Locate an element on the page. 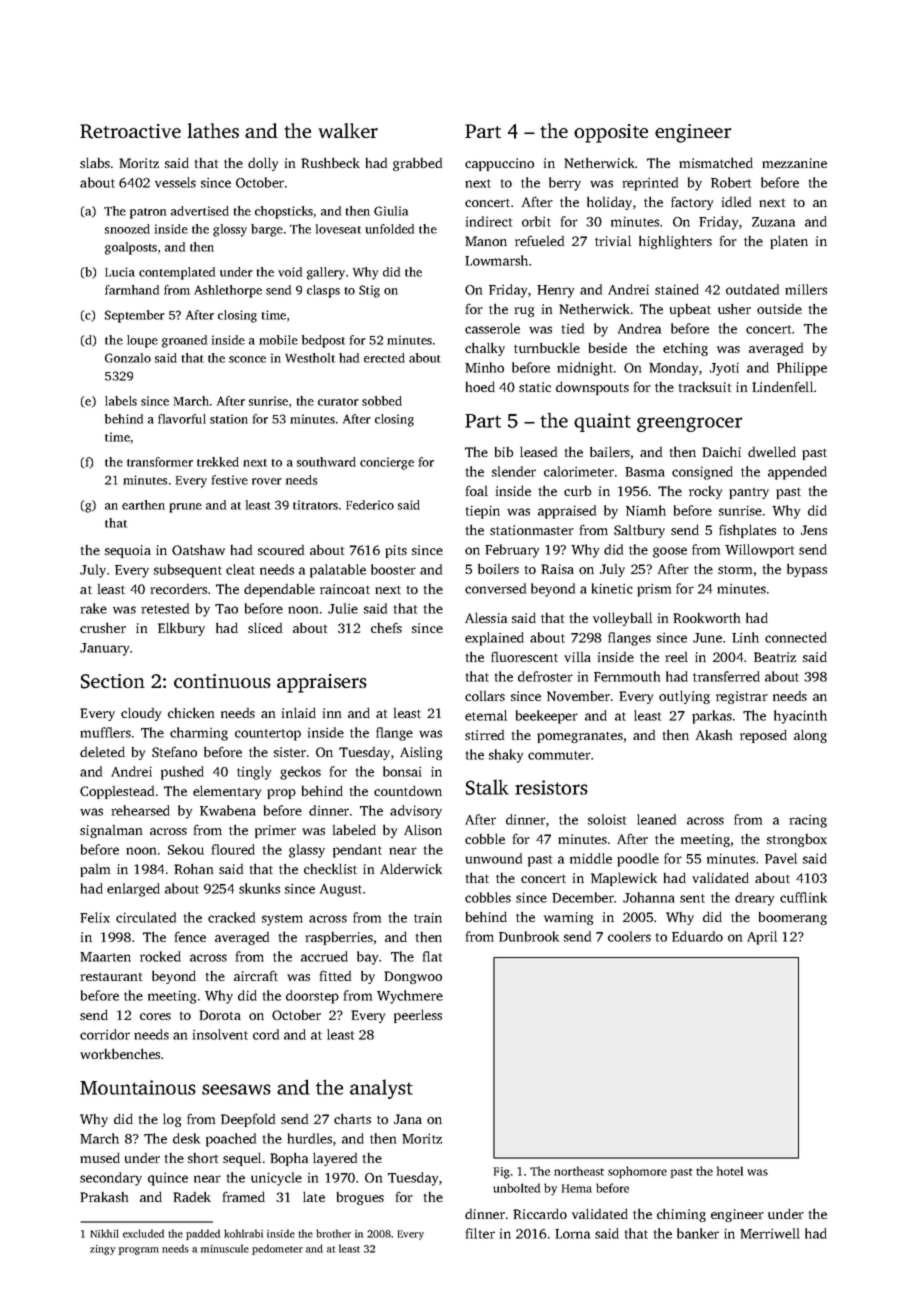 The image size is (908, 1316). lathes is located at coordinates (213, 130).
